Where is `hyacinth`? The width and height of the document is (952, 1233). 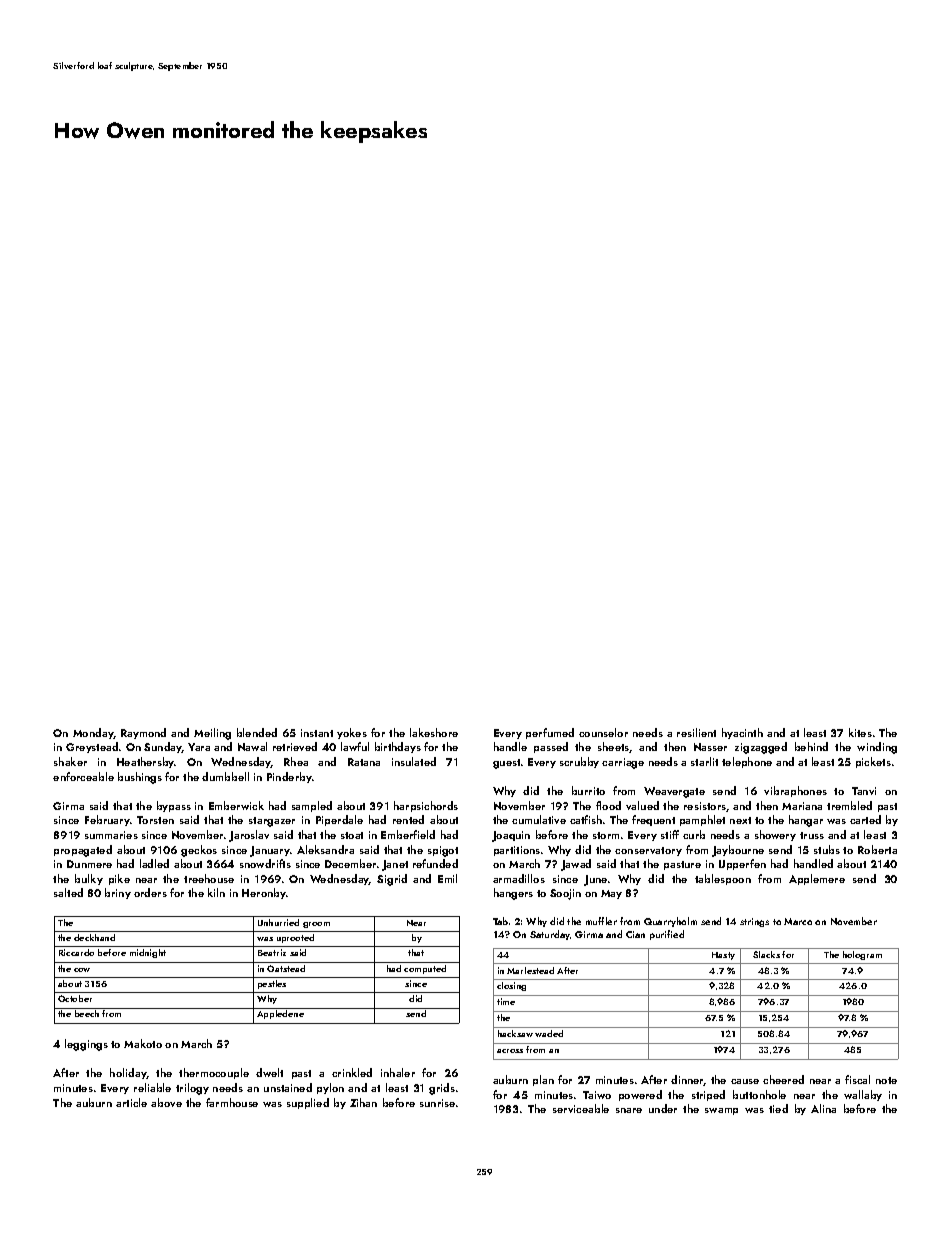 hyacinth is located at coordinates (742, 733).
